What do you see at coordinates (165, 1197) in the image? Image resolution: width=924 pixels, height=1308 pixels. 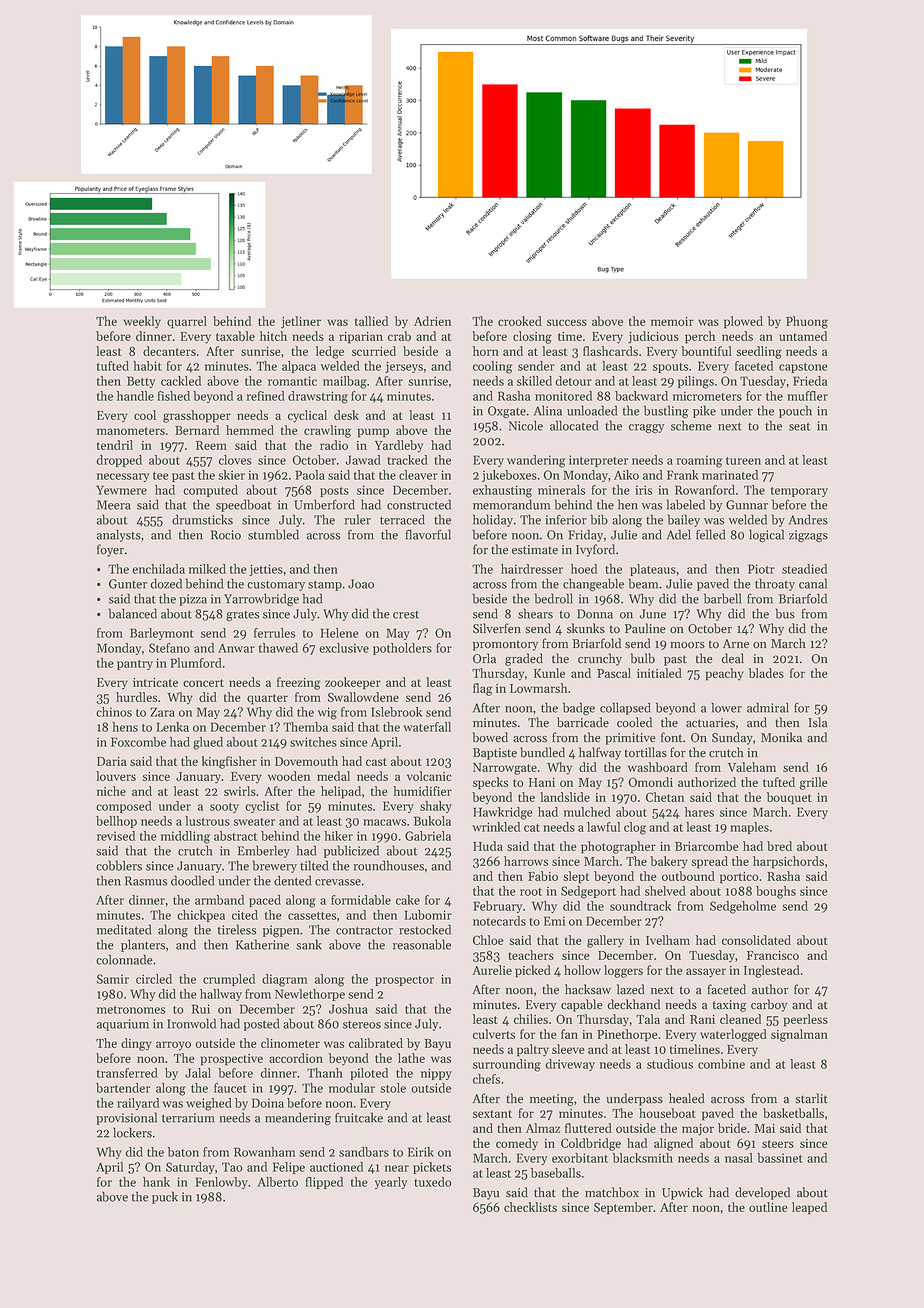 I see `puck` at bounding box center [165, 1197].
